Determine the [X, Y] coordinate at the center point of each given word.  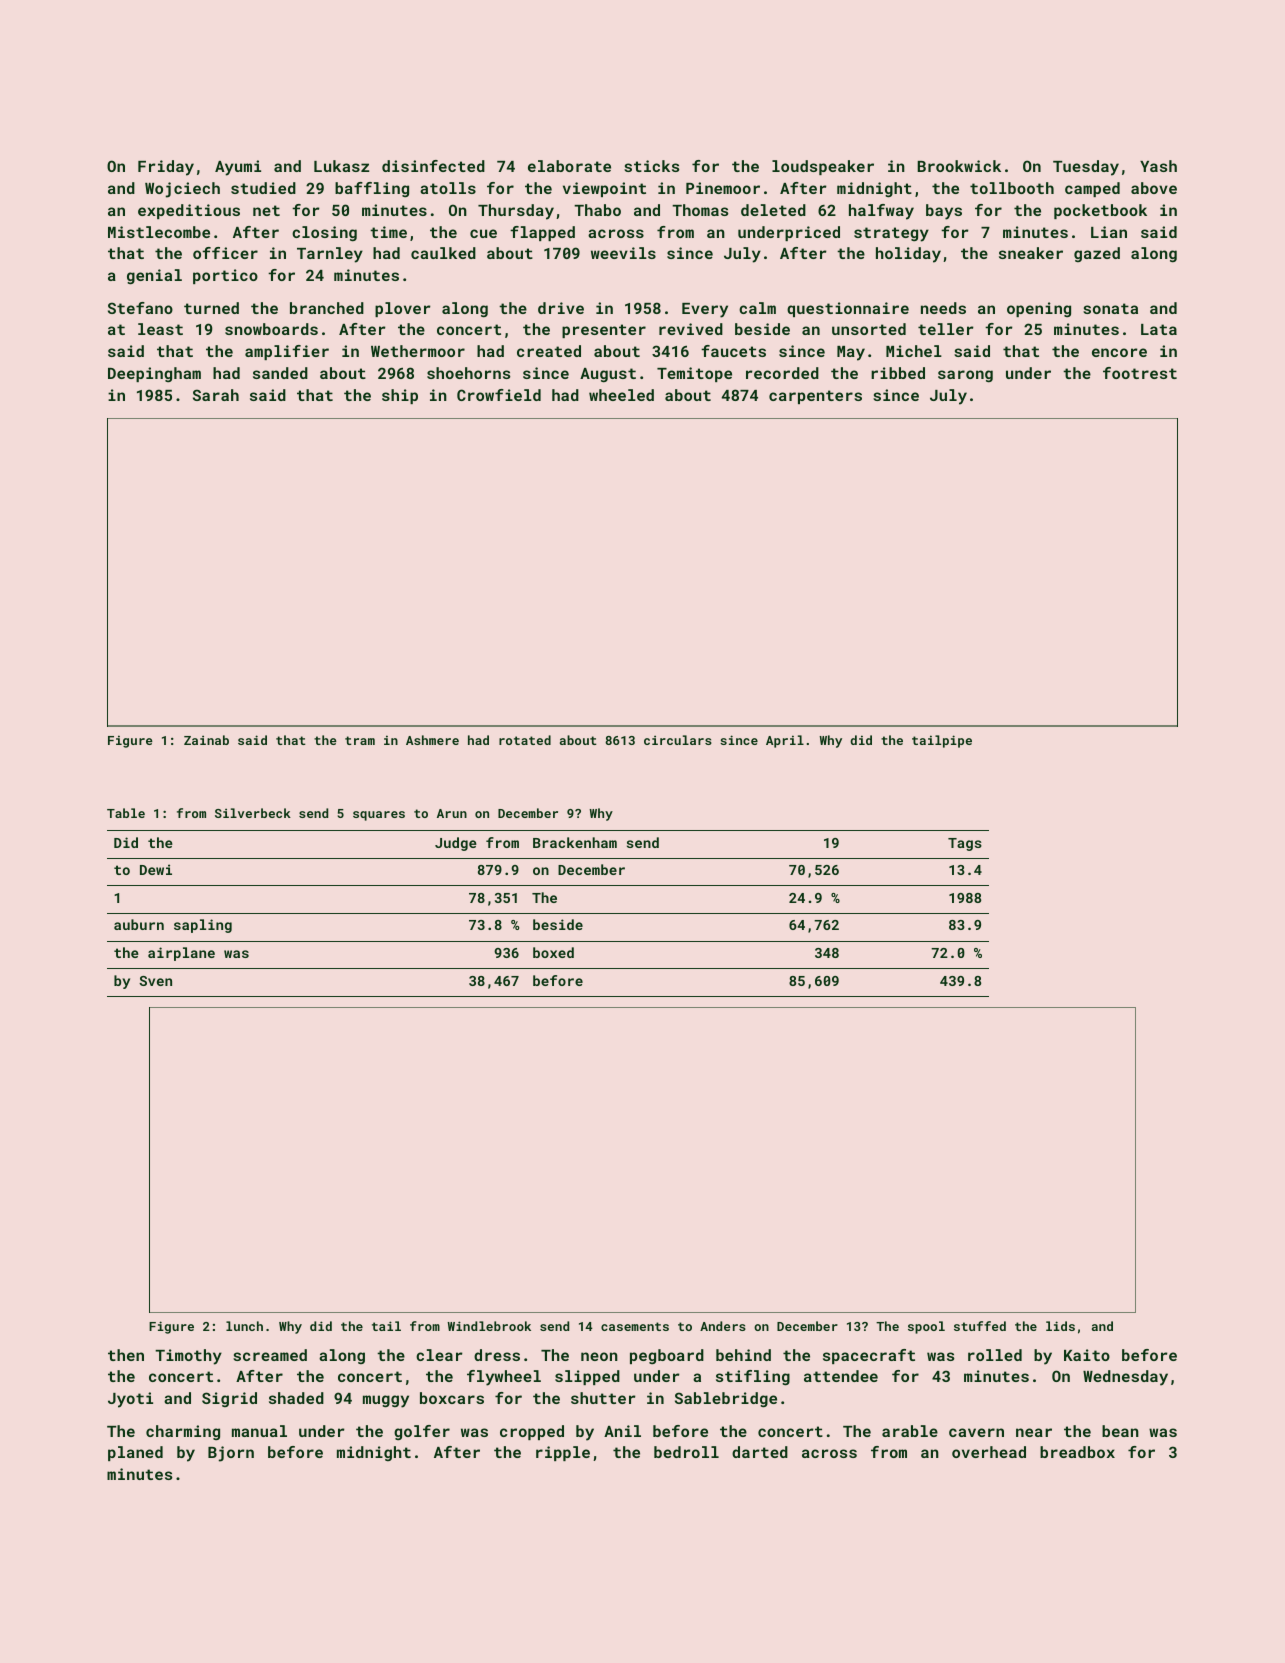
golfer [422, 1432]
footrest [1140, 373]
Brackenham [575, 842]
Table [126, 813]
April [785, 741]
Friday [166, 168]
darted [760, 1452]
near [1034, 1432]
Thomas [700, 210]
